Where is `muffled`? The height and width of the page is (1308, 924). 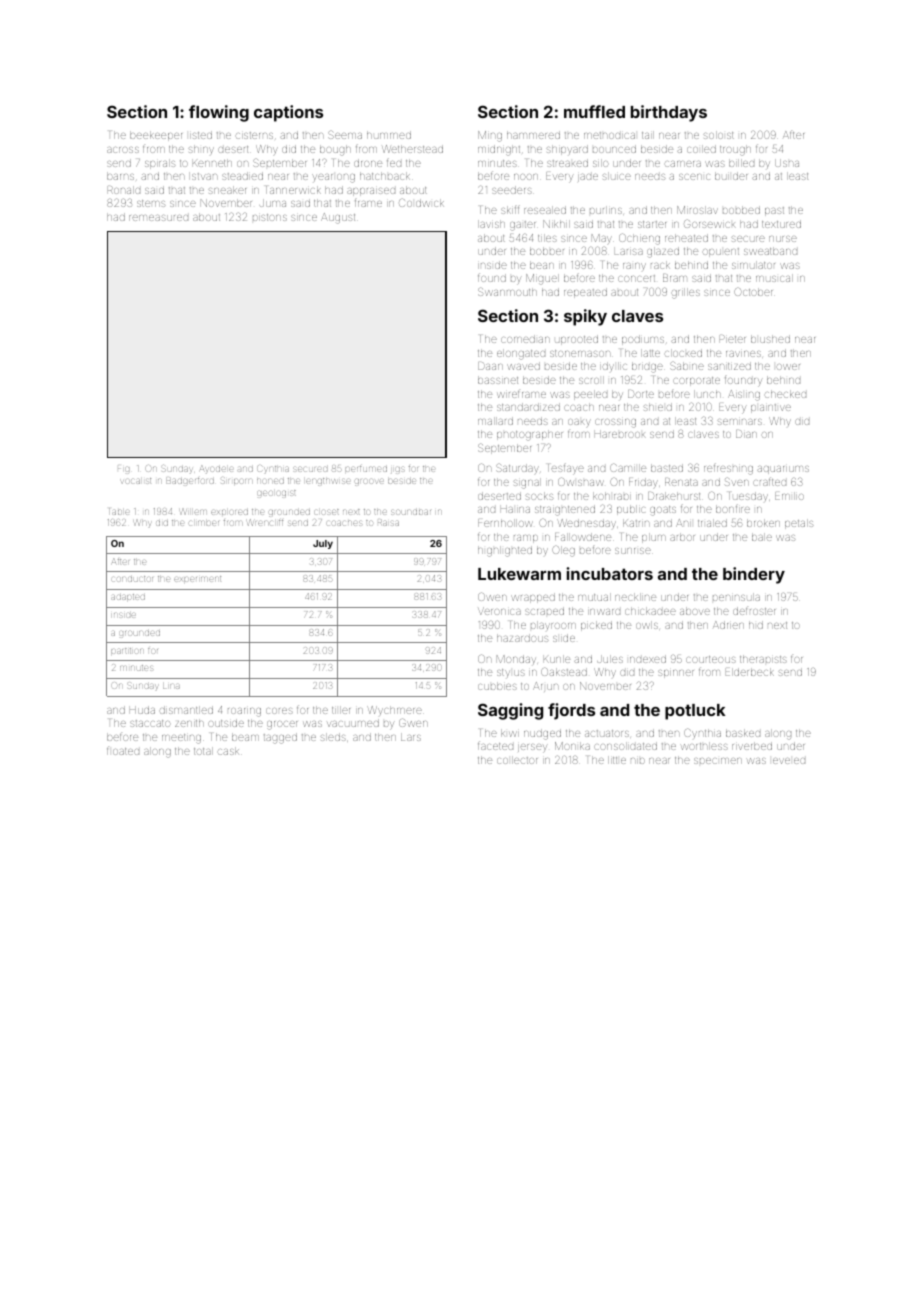 muffled is located at coordinates (594, 111).
